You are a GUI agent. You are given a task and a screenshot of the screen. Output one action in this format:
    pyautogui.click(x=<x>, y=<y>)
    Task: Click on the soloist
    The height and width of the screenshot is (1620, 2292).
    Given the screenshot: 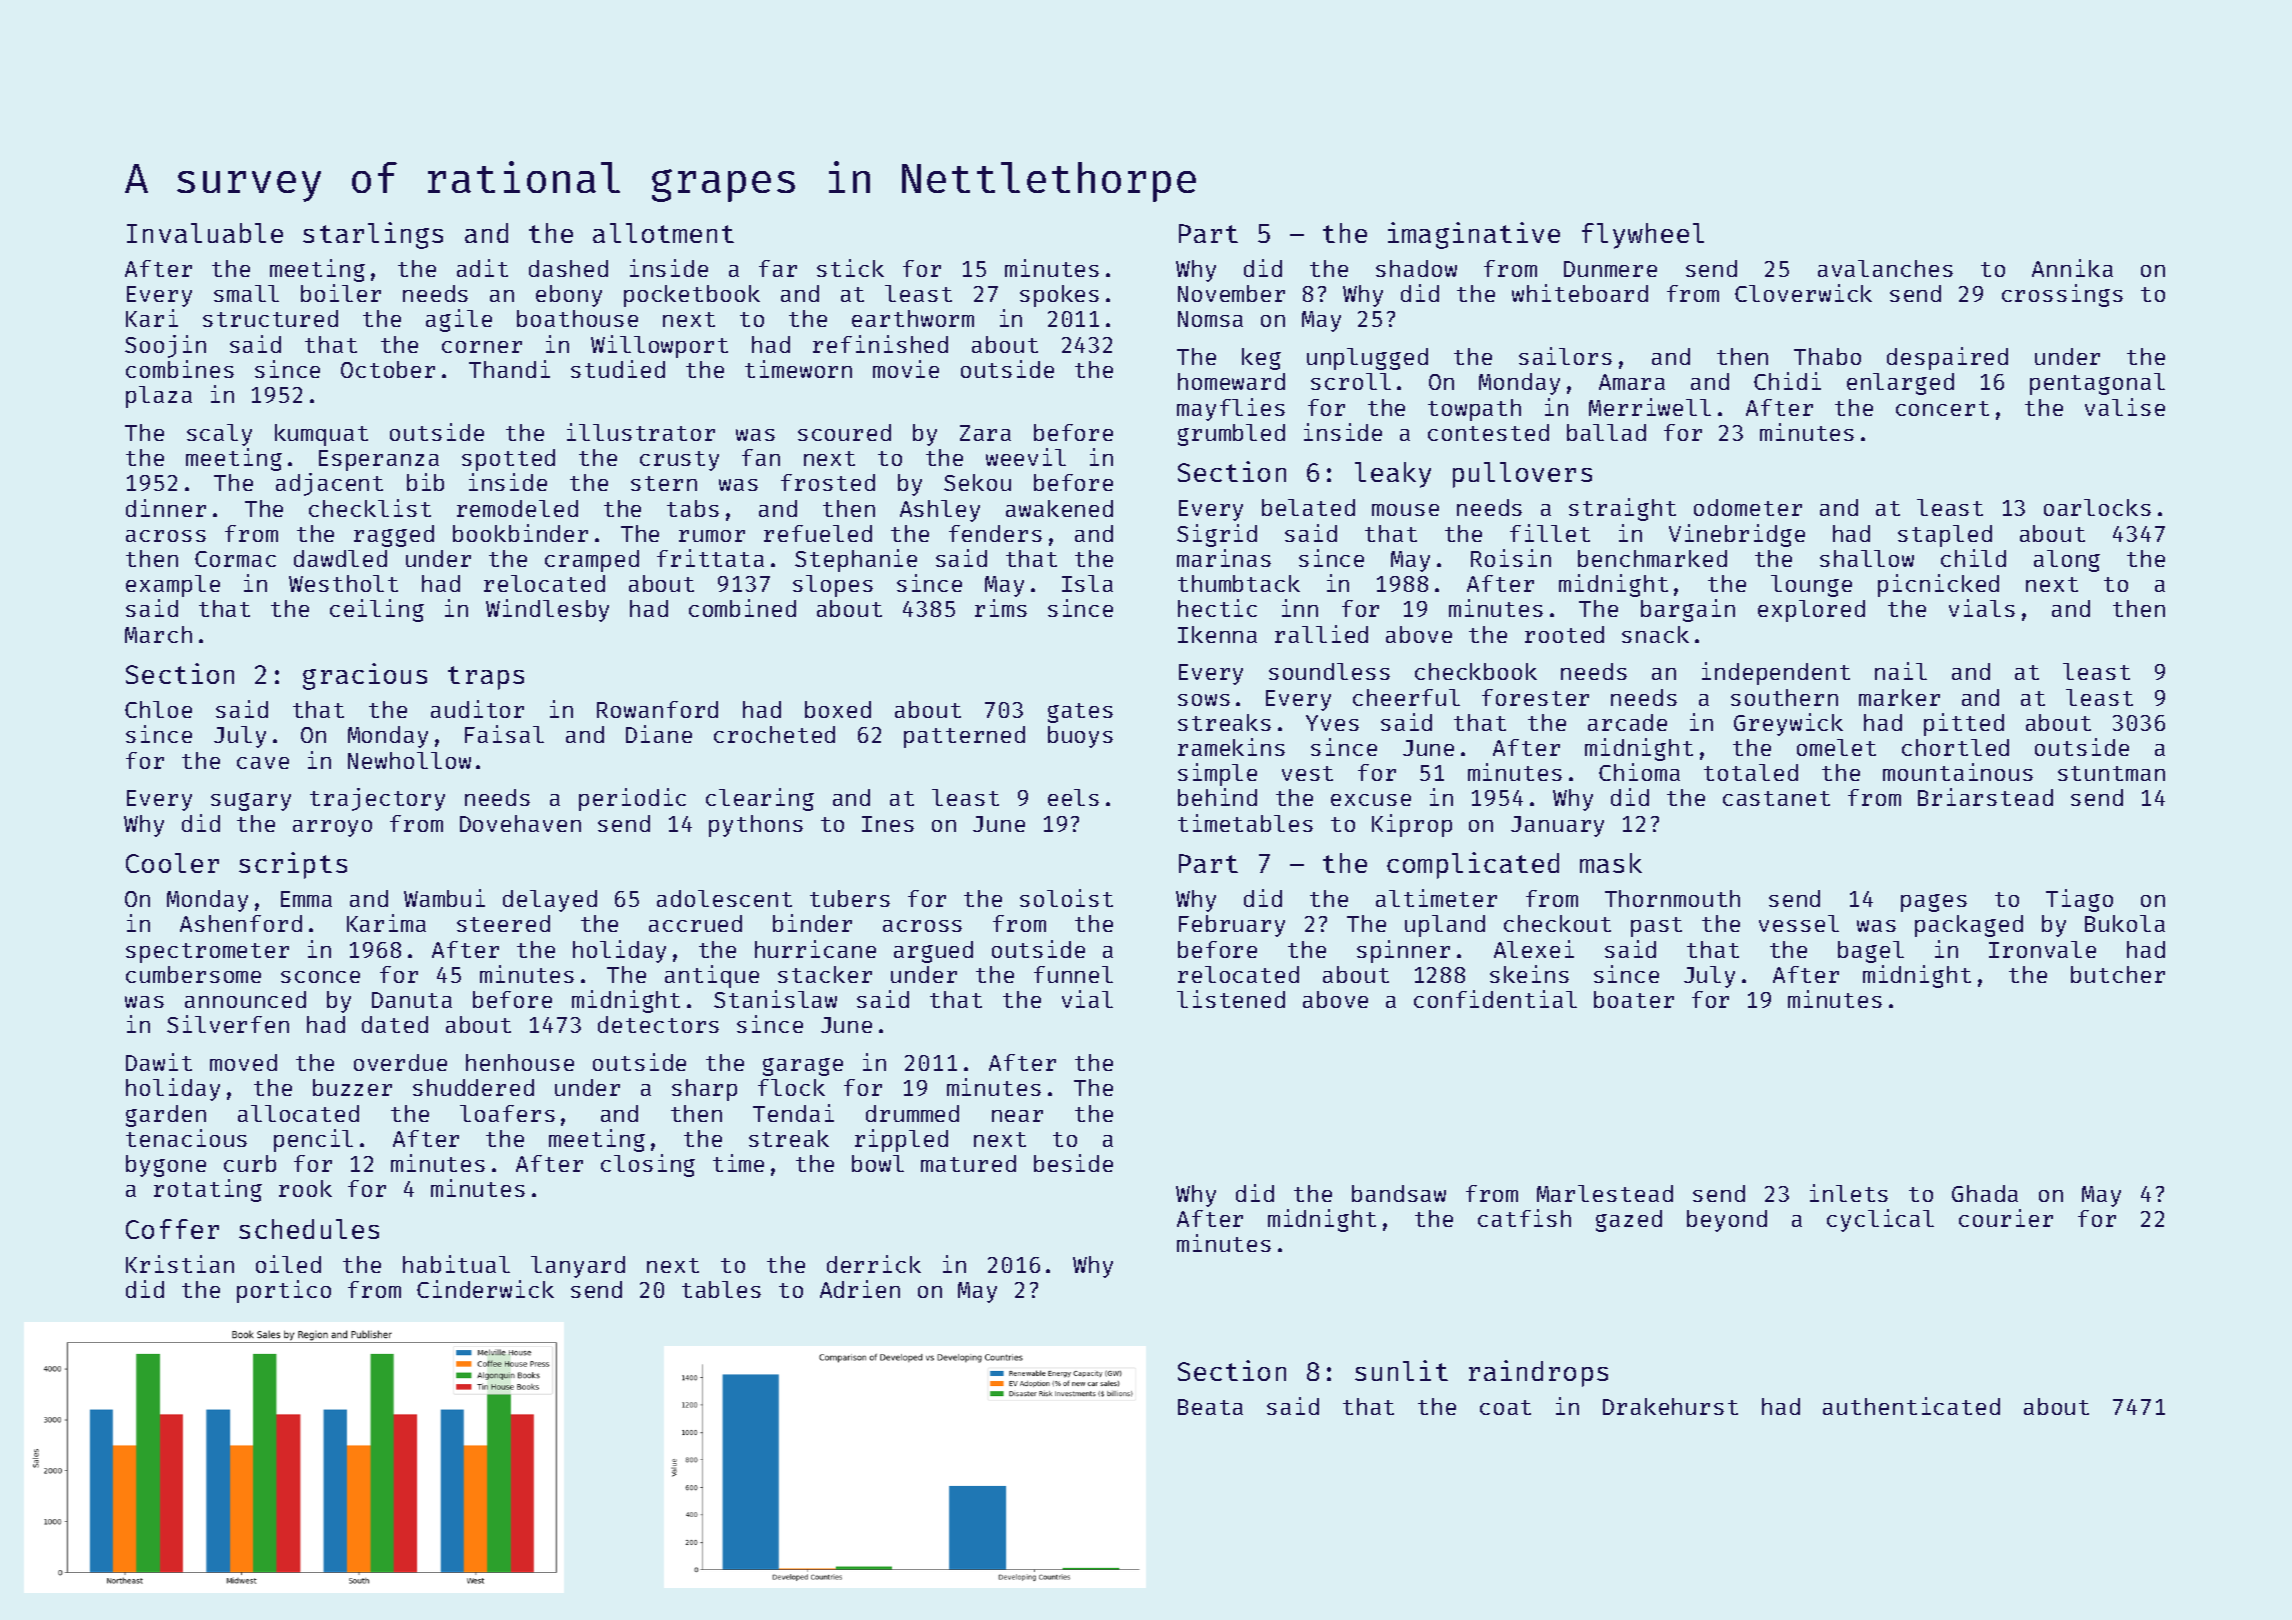 What is the action you would take?
    pyautogui.click(x=1066, y=898)
